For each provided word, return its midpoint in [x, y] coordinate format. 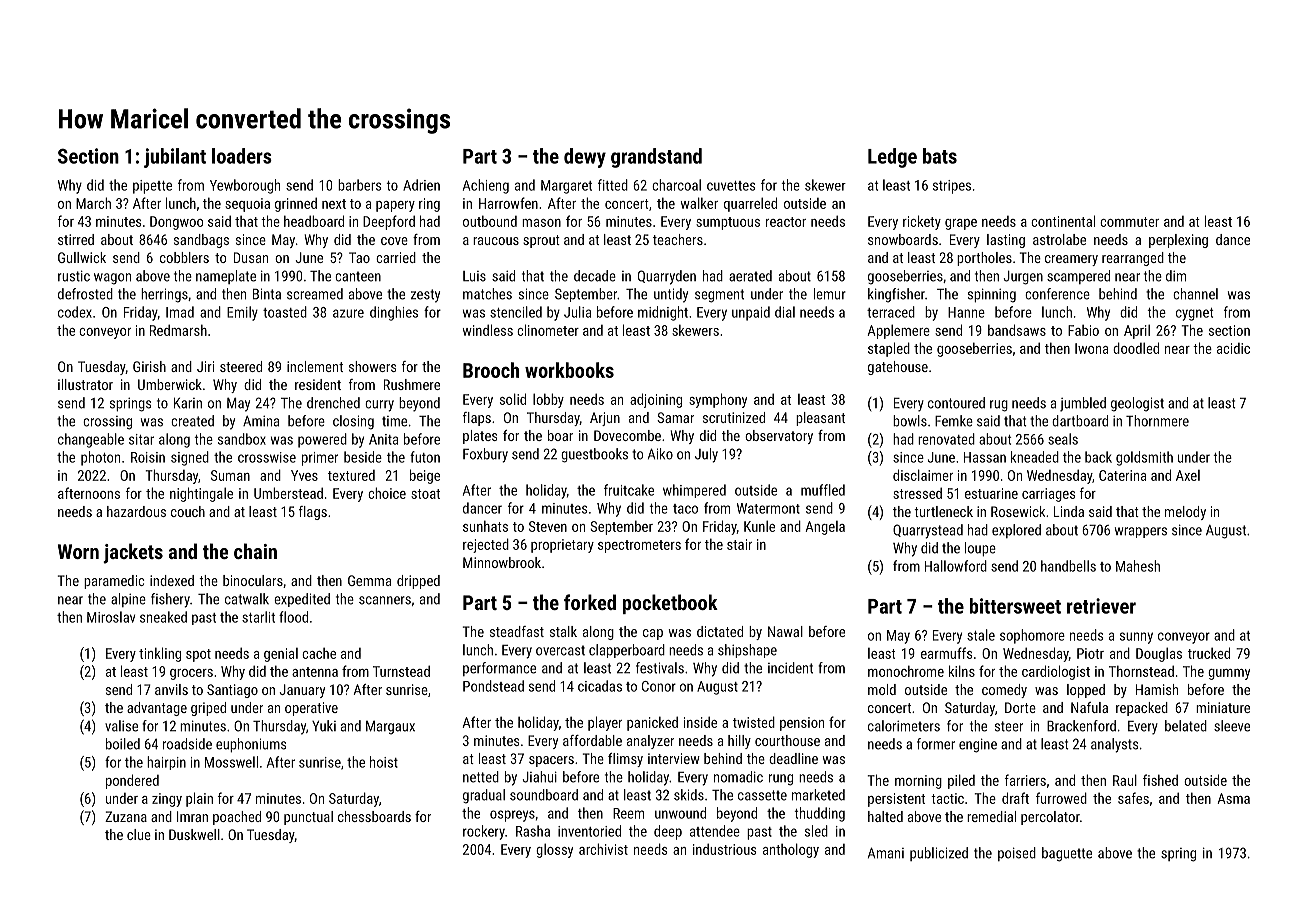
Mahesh [1138, 566]
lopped [1086, 691]
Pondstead [493, 686]
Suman [230, 475]
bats [940, 156]
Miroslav [111, 617]
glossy [554, 850]
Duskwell [194, 834]
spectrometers [639, 546]
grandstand [656, 158]
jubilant [175, 158]
